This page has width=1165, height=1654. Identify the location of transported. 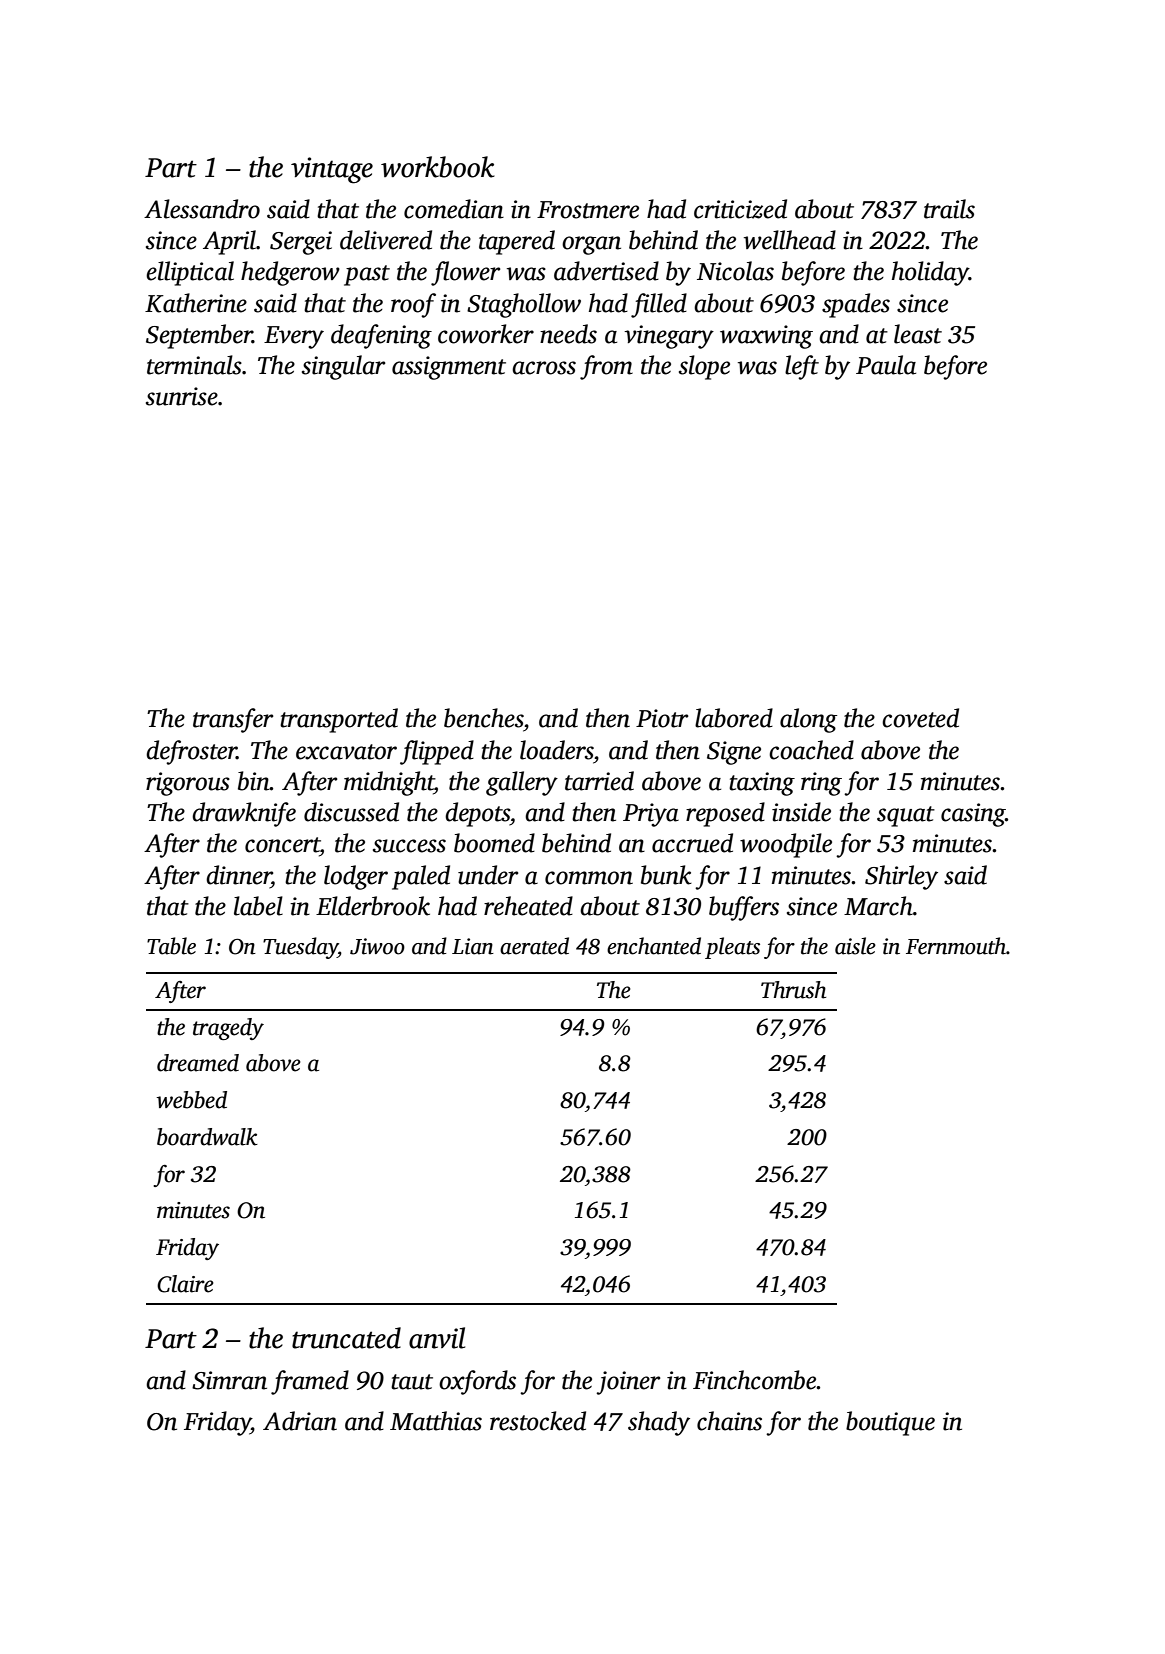
(339, 720).
